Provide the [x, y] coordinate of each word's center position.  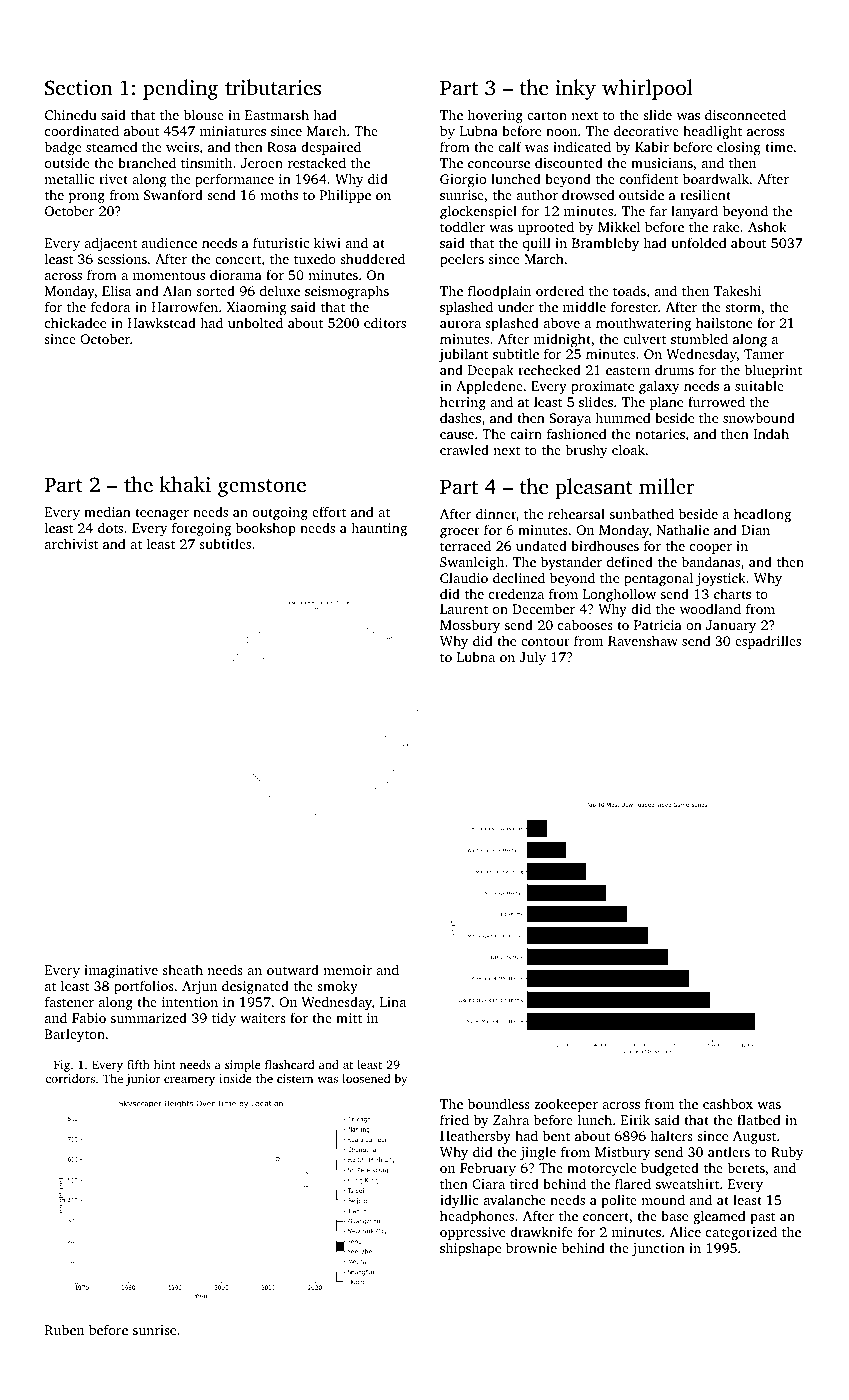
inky [576, 89]
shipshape [470, 1249]
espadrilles [768, 642]
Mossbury [470, 626]
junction [658, 1249]
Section [79, 88]
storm [743, 308]
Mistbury [622, 1153]
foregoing [201, 529]
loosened [366, 1078]
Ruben [64, 1329]
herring [463, 403]
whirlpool [647, 89]
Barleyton [75, 1035]
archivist [71, 543]
